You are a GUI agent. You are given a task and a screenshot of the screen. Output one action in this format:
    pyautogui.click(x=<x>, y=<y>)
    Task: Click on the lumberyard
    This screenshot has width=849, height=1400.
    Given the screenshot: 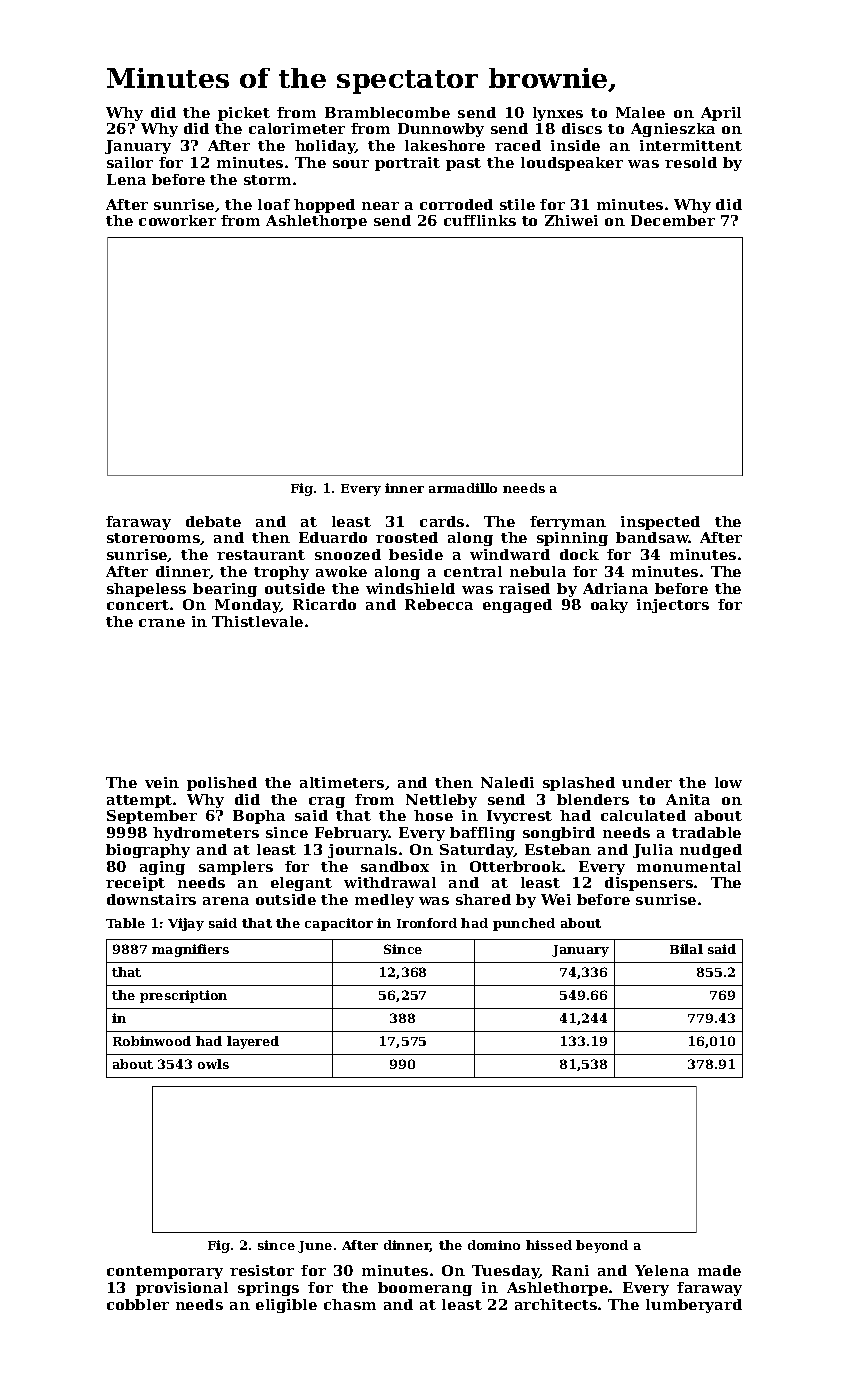 What is the action you would take?
    pyautogui.click(x=694, y=1306)
